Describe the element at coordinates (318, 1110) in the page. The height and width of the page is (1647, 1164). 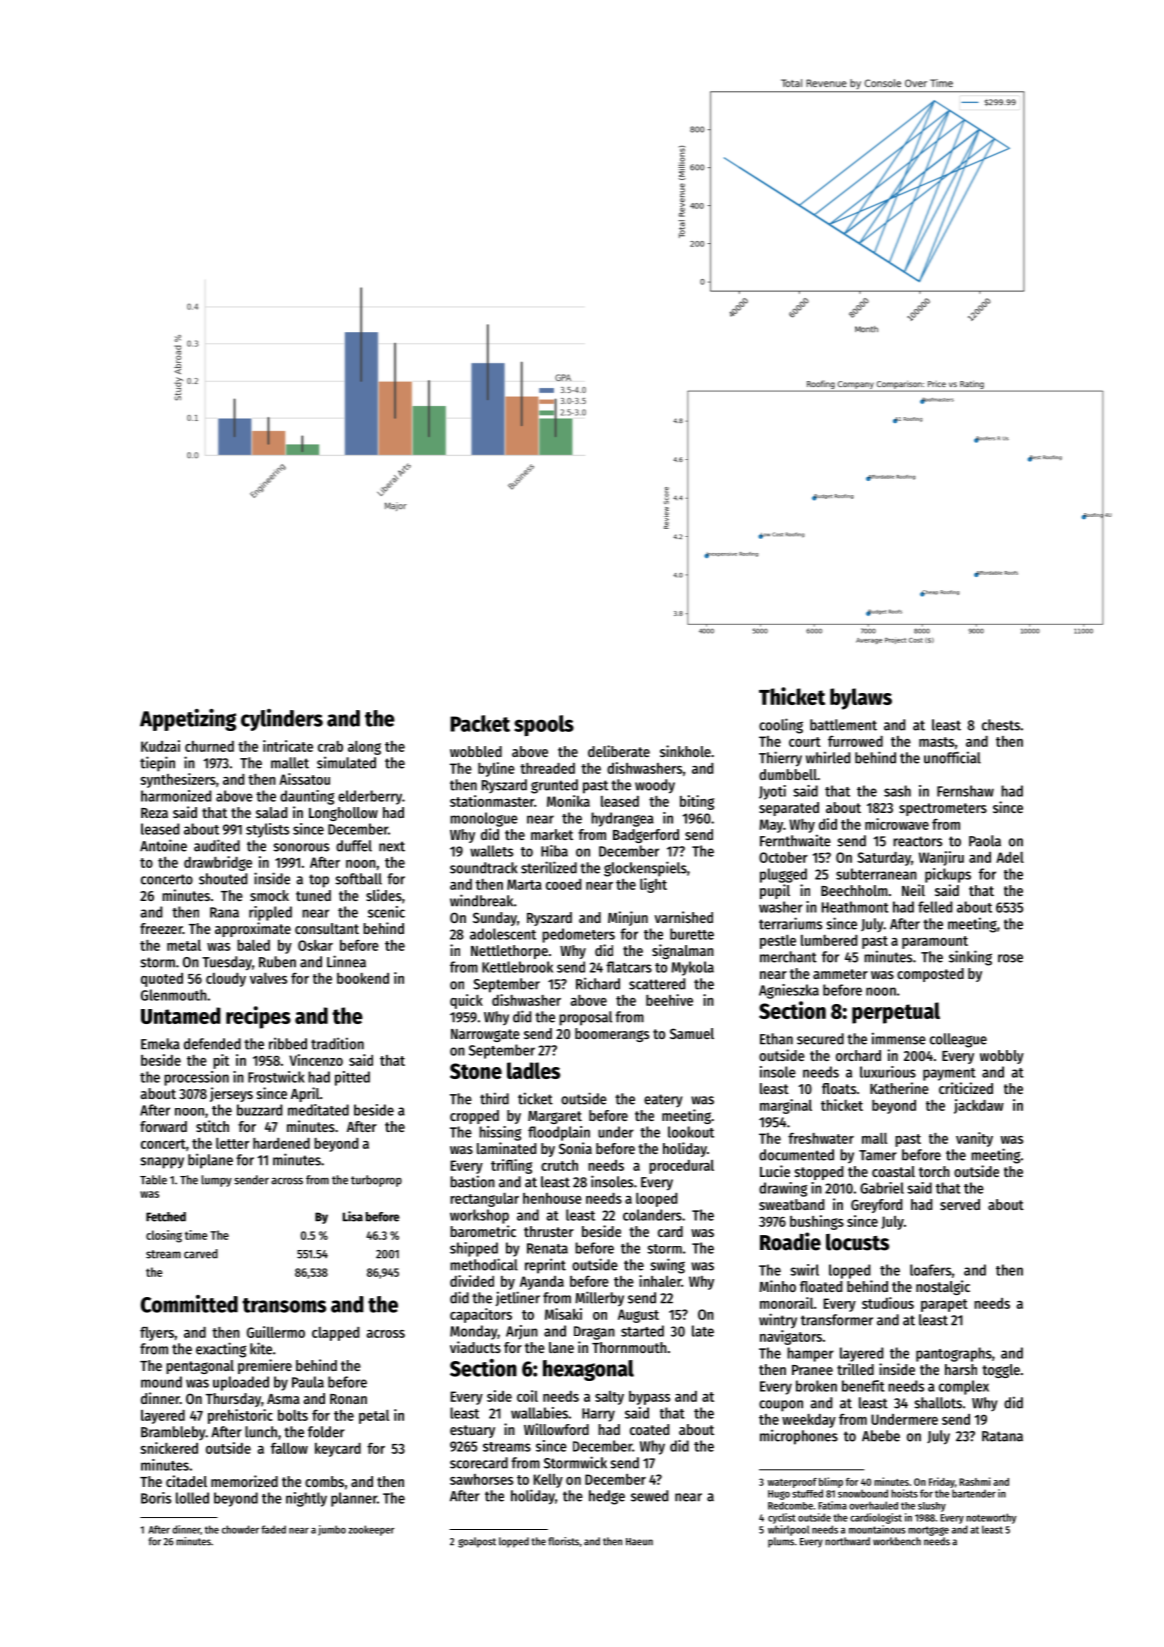
I see `meditated` at that location.
